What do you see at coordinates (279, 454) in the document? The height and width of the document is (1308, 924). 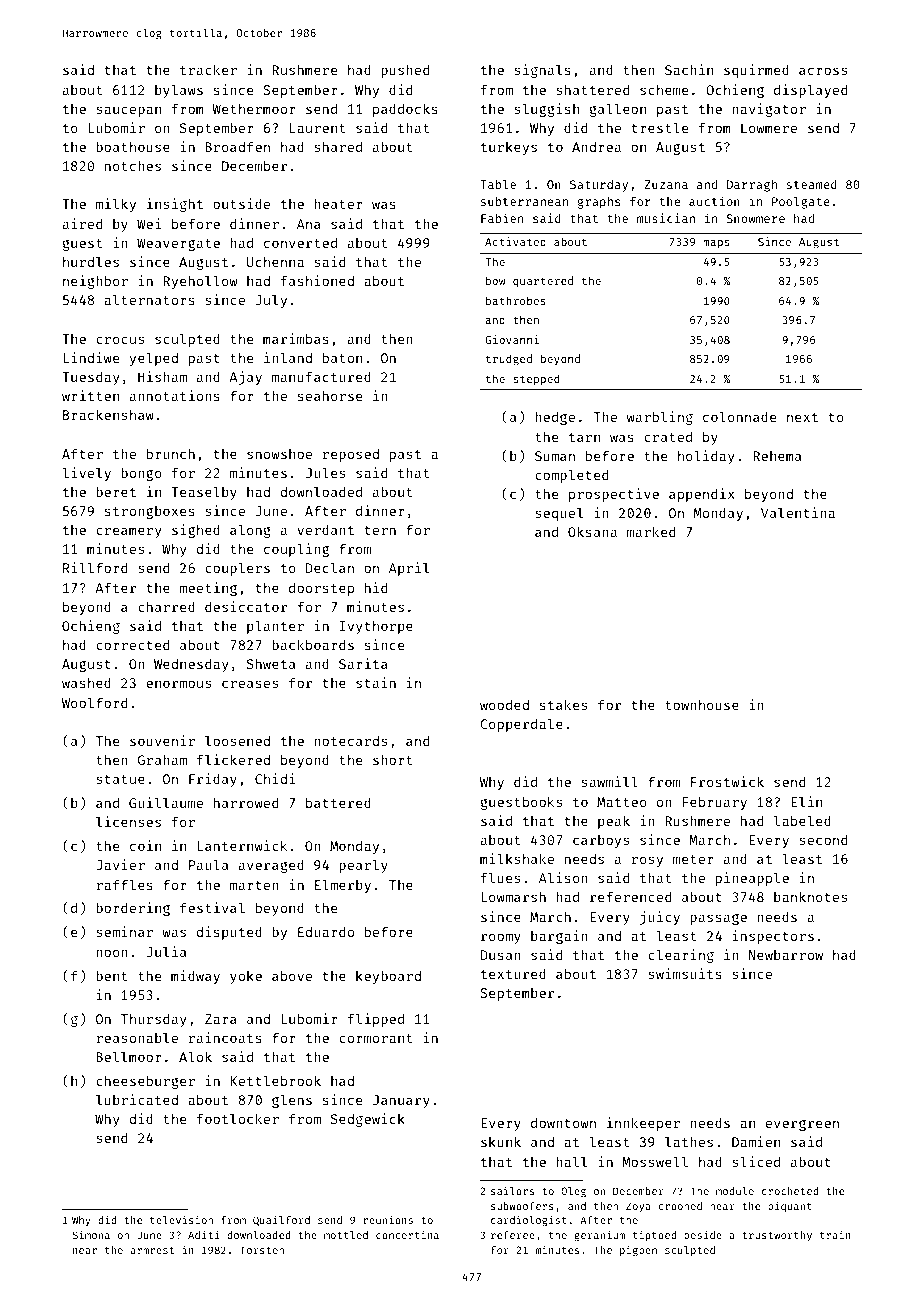 I see `snowshoe` at bounding box center [279, 454].
